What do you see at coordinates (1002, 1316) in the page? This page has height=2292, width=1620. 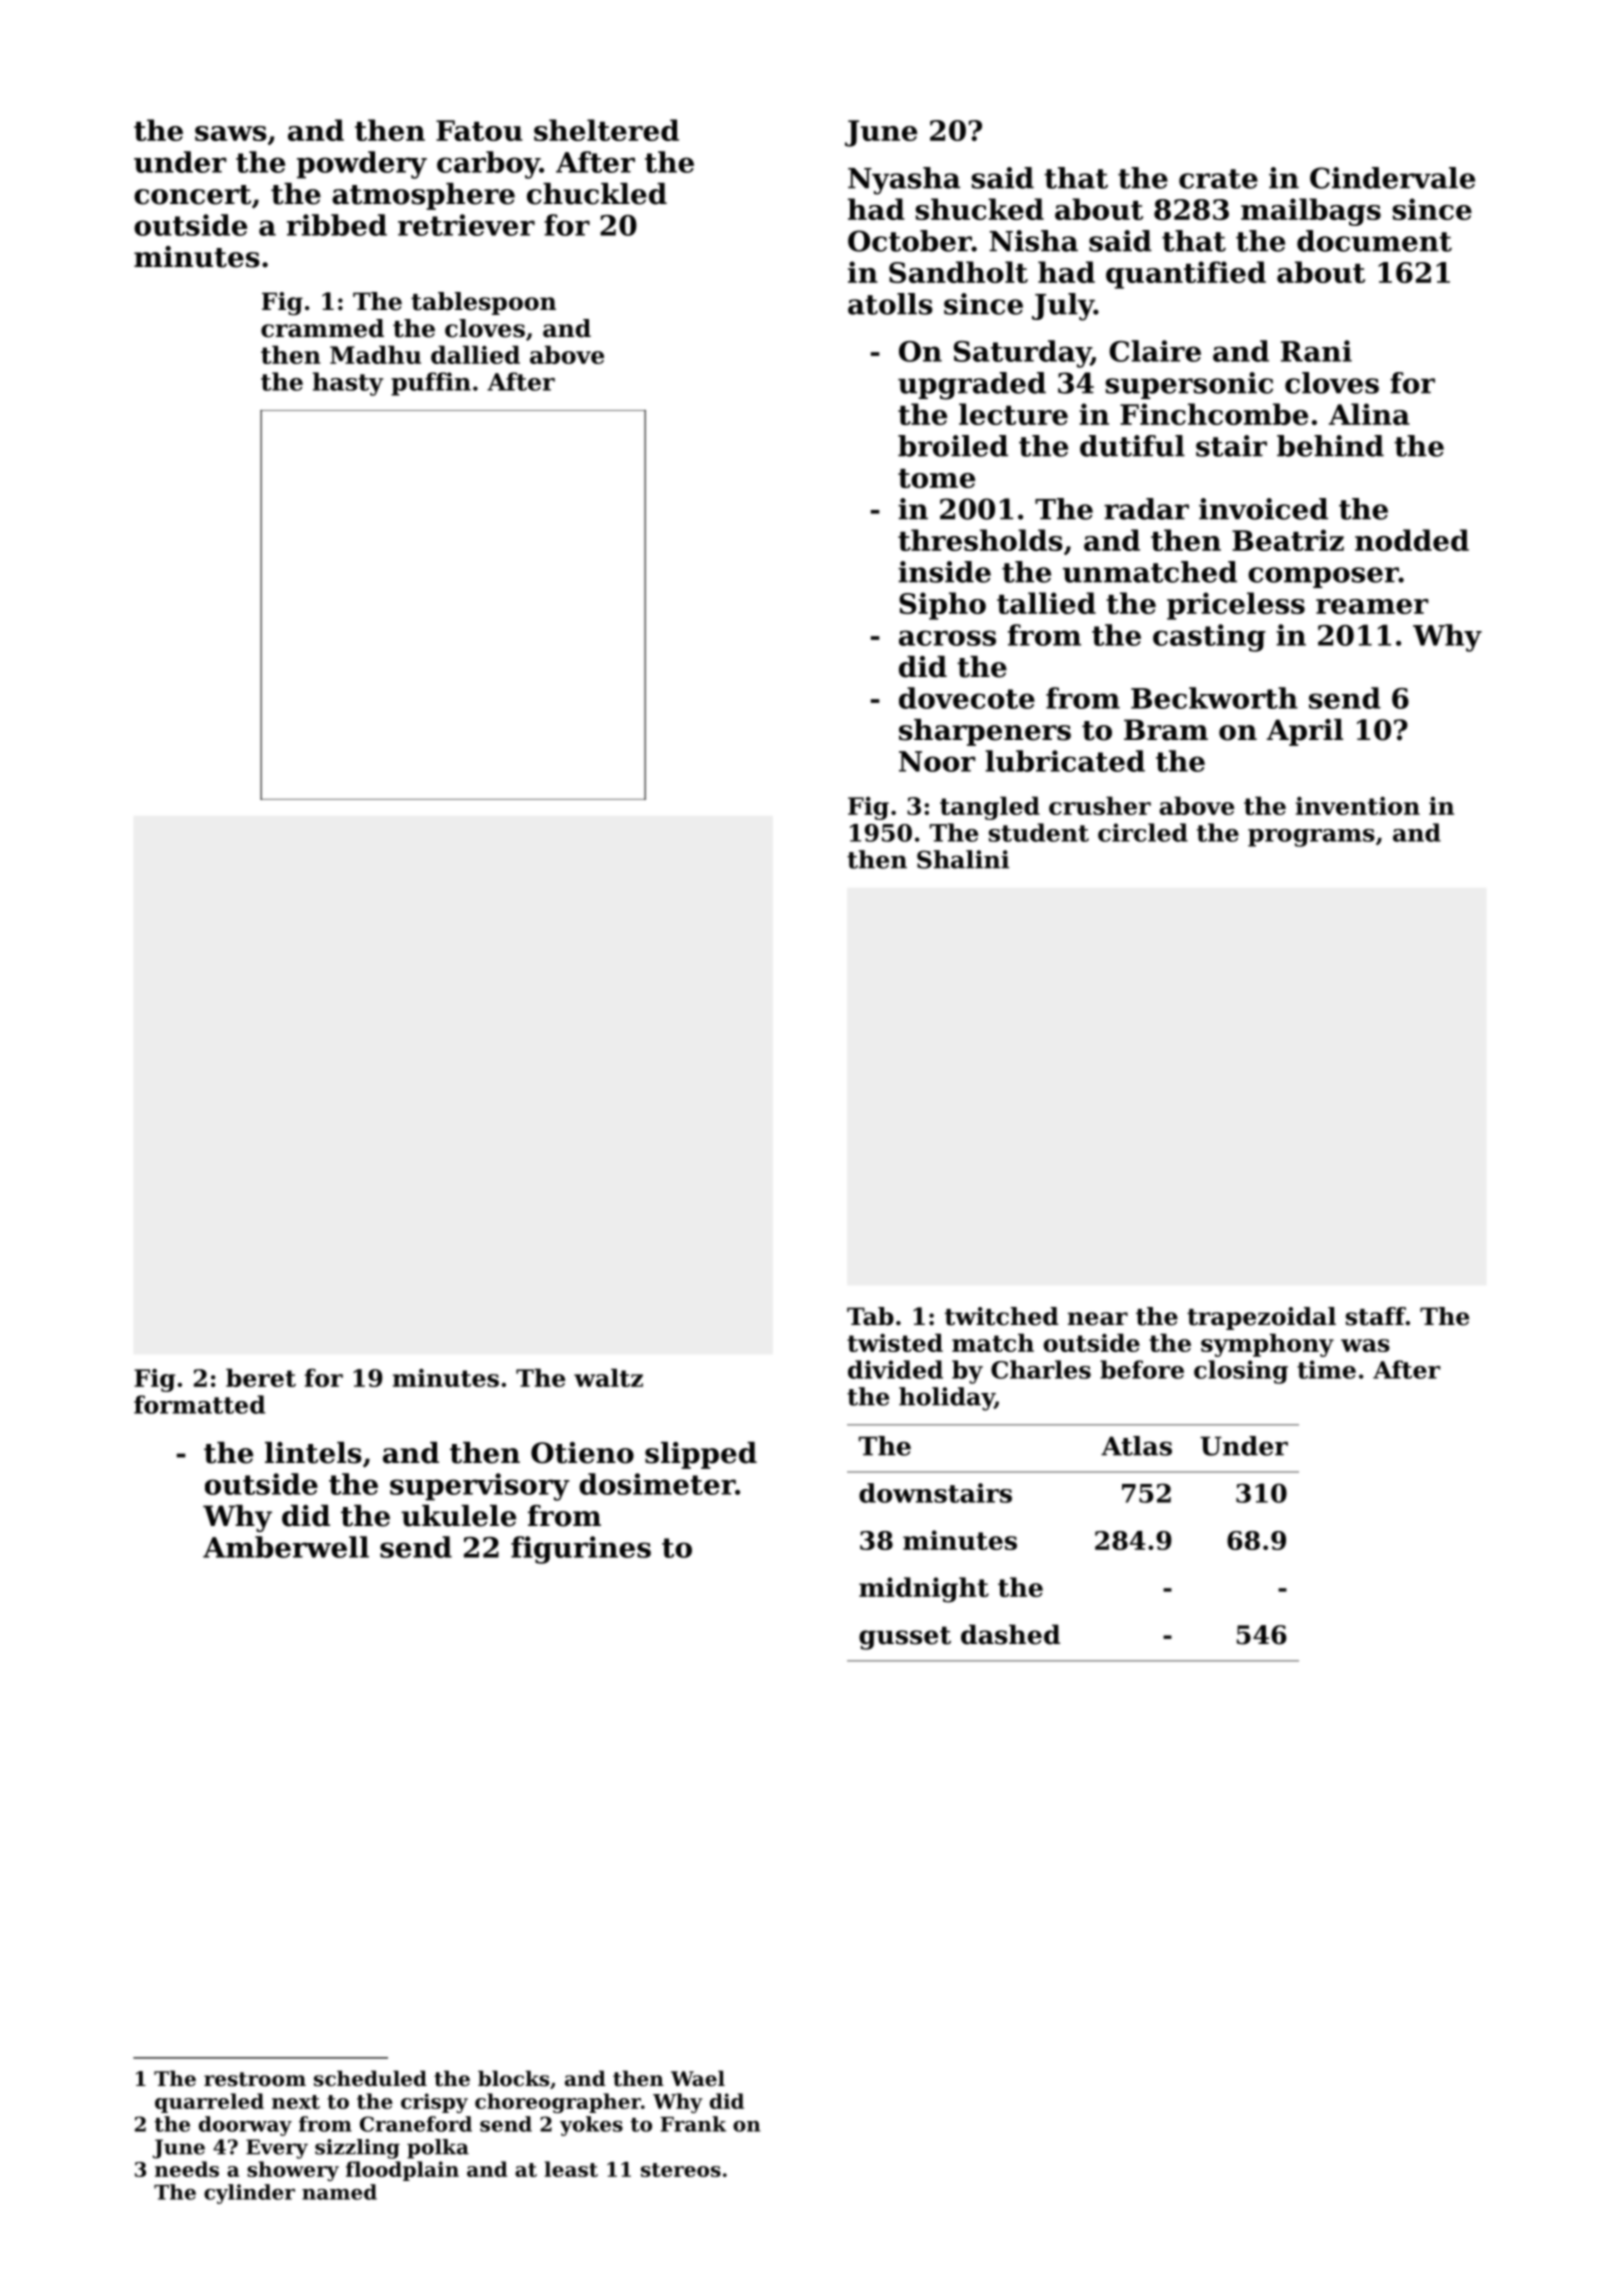 I see `twitched` at bounding box center [1002, 1316].
